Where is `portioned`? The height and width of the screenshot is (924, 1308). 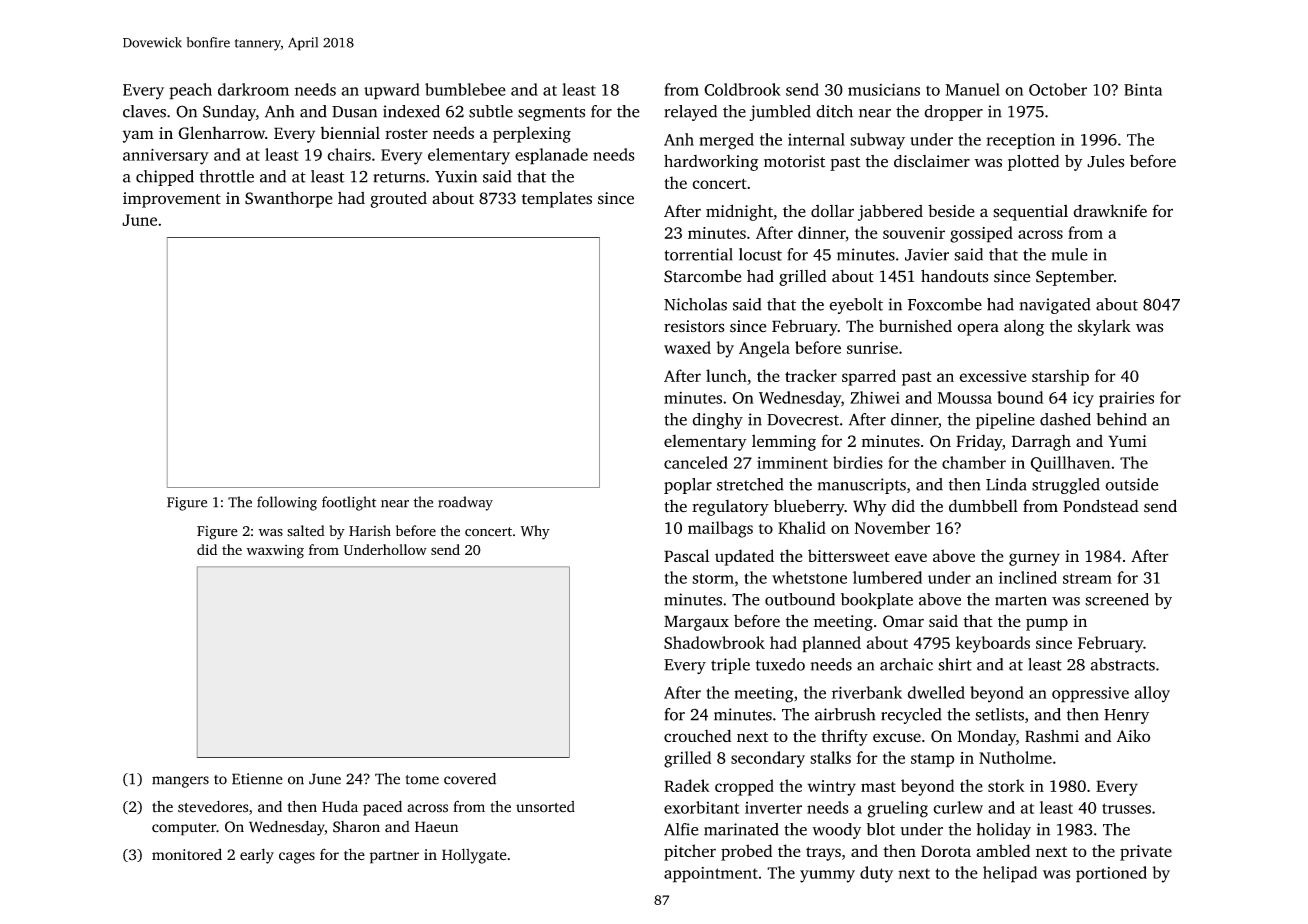 portioned is located at coordinates (1111, 874).
